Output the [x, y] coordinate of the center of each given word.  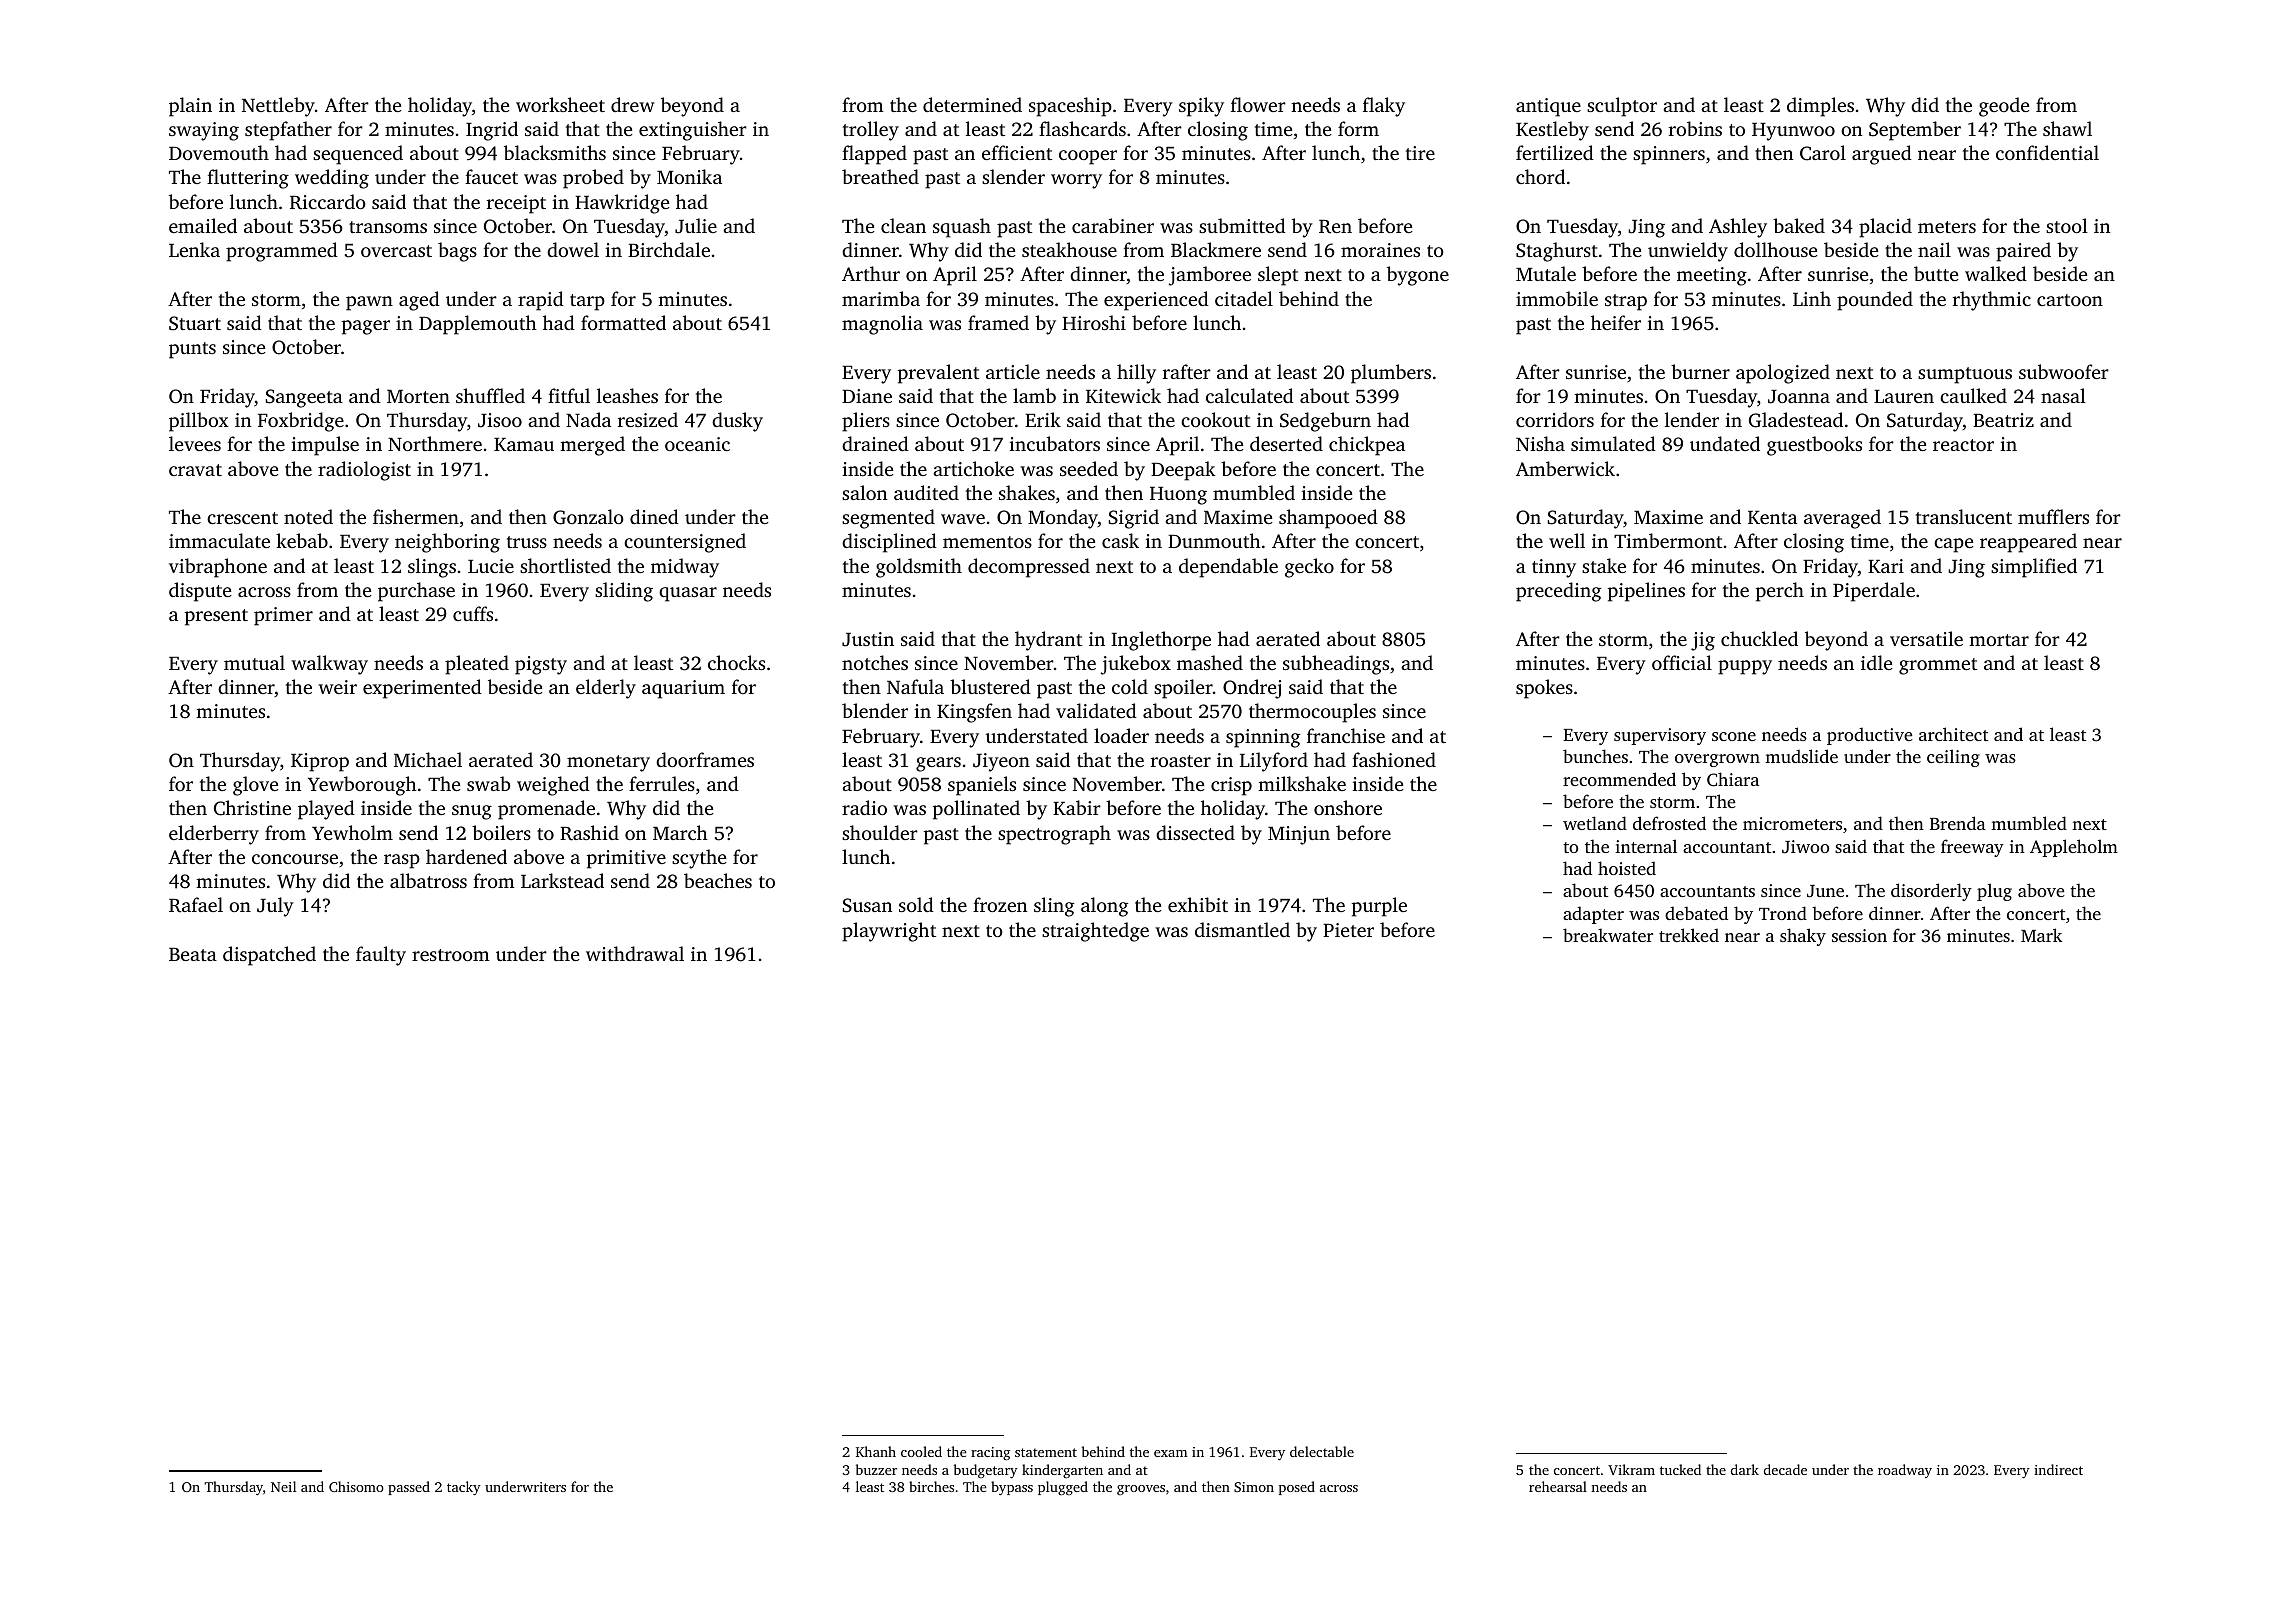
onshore [1348, 807]
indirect [2058, 1469]
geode [2004, 107]
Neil [283, 1486]
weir [337, 687]
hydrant [1048, 641]
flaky [1384, 107]
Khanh [876, 1451]
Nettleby [278, 107]
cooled [921, 1451]
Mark [2041, 935]
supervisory [1660, 736]
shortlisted [565, 565]
